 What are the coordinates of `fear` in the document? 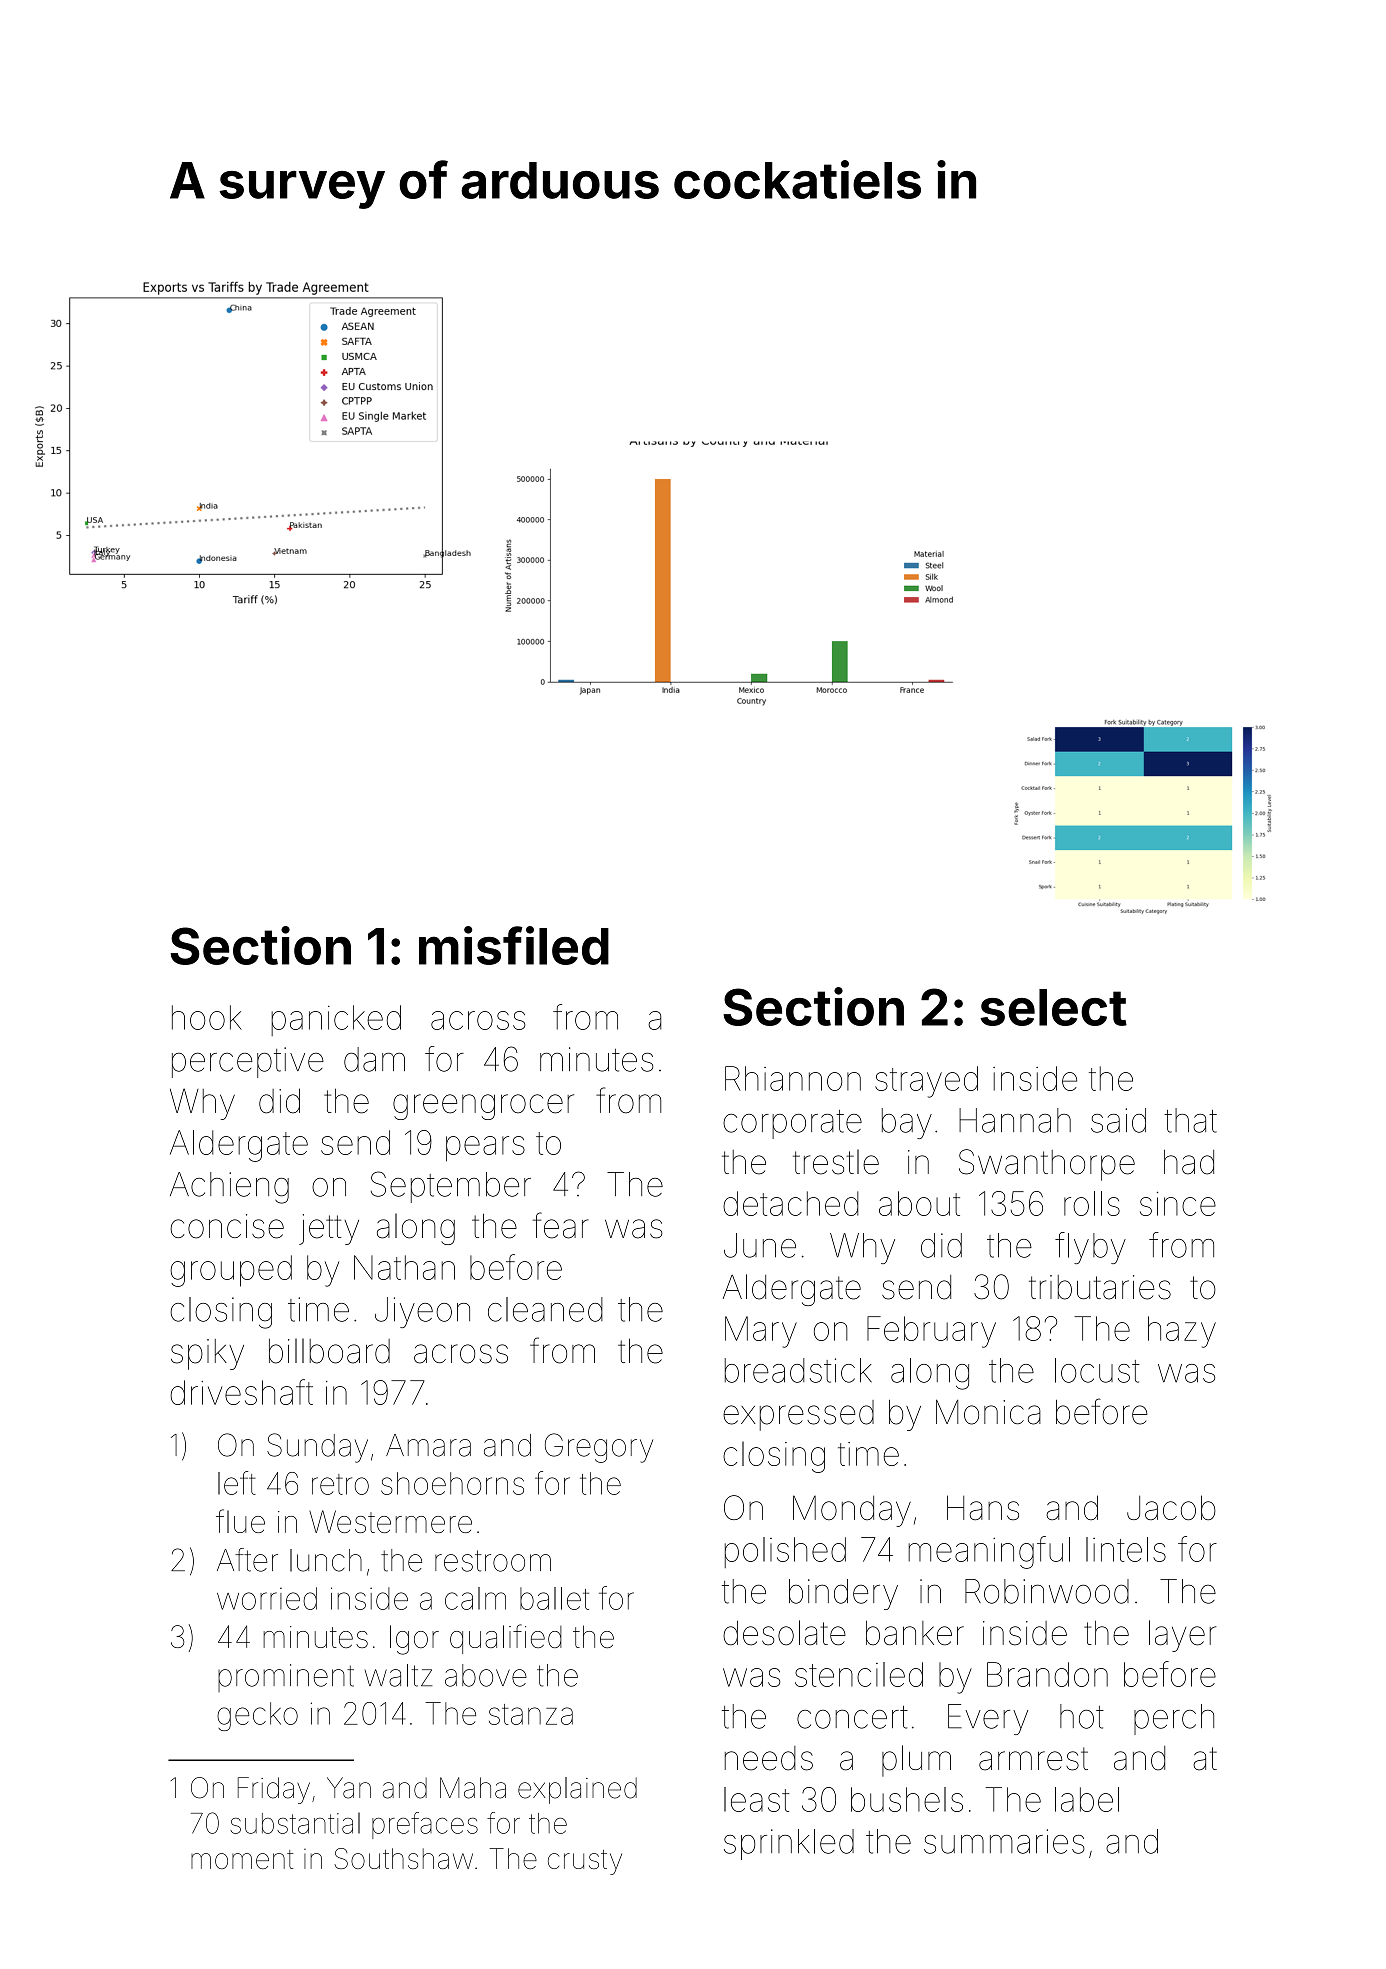 It's located at (561, 1225).
